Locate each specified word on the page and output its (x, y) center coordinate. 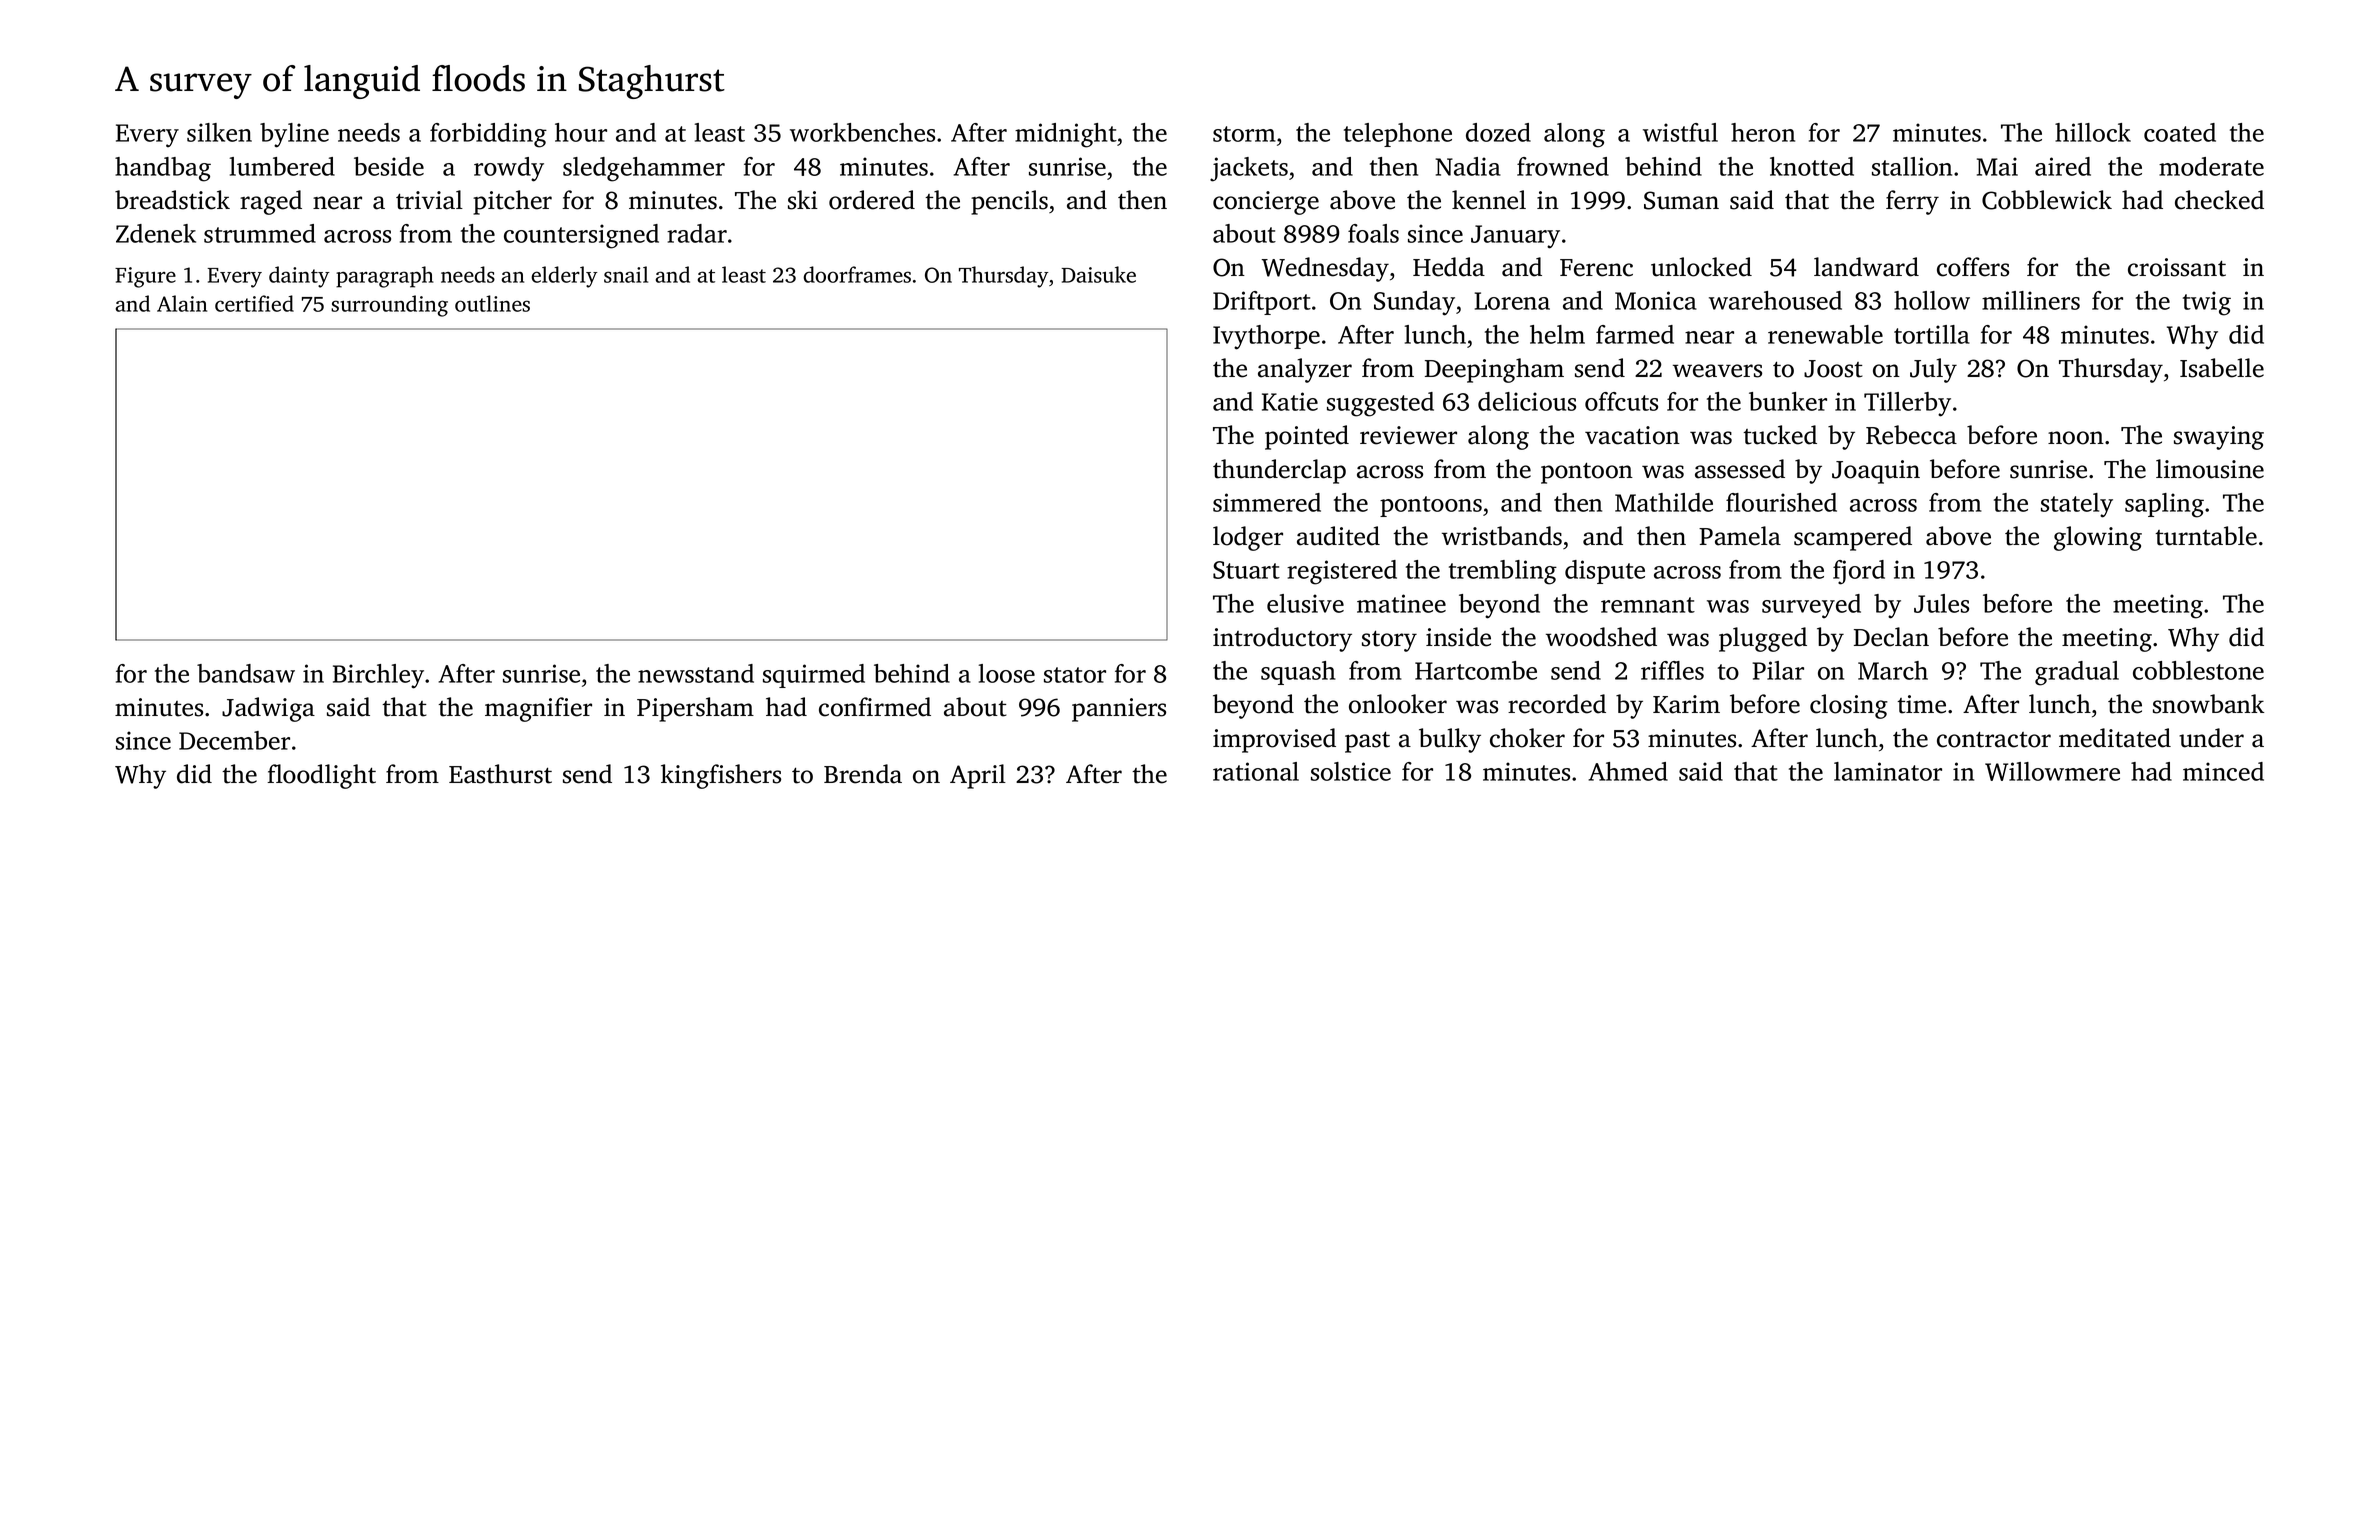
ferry (1912, 202)
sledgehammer (644, 169)
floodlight (321, 776)
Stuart (1246, 570)
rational (1256, 771)
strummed (260, 233)
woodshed (1601, 637)
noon (2076, 438)
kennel (1489, 200)
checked (2219, 200)
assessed (1740, 469)
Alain (182, 303)
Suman (1681, 200)
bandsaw (246, 673)
